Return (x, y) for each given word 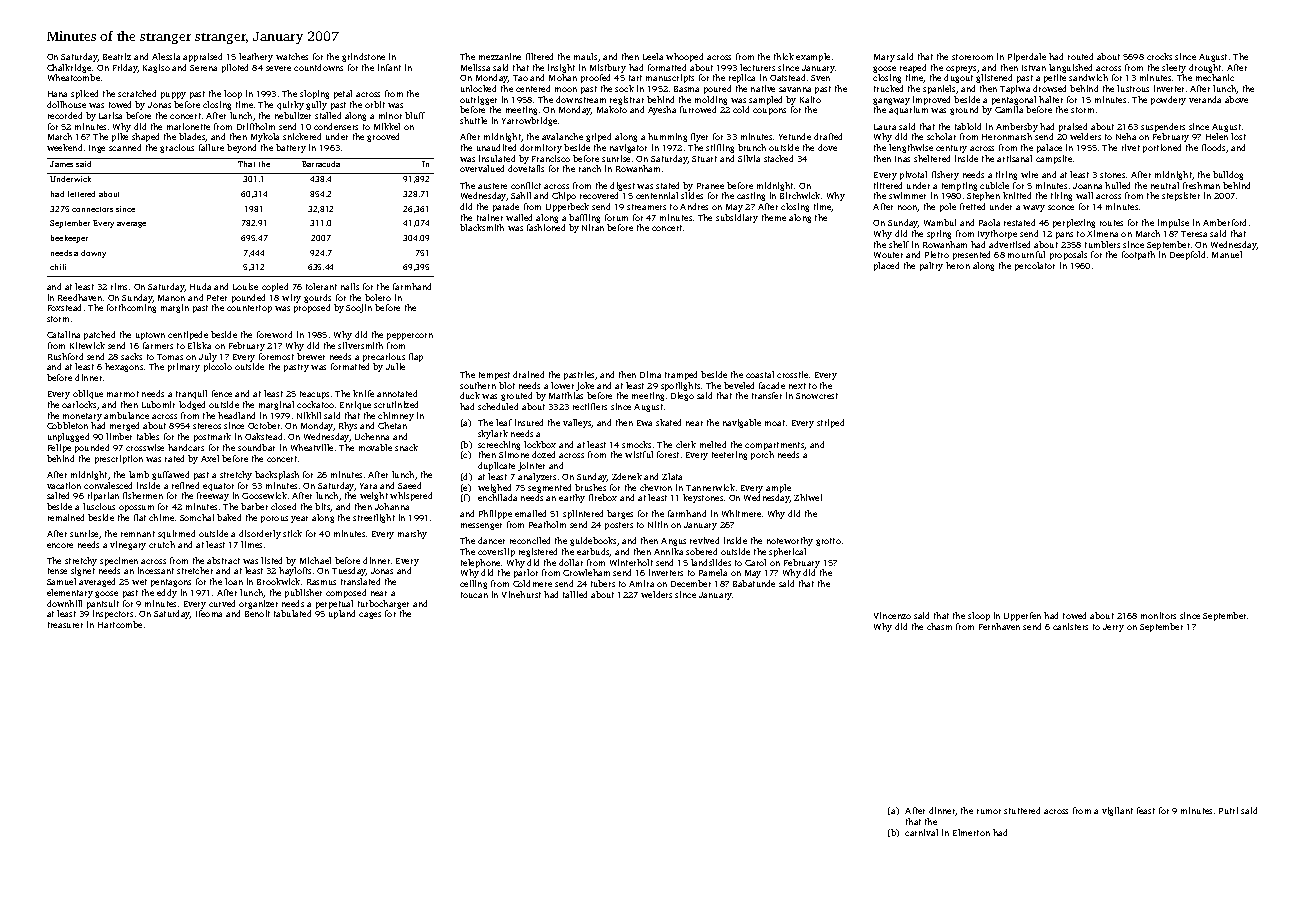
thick (784, 56)
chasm (939, 626)
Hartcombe (120, 624)
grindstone (363, 57)
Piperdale (1027, 57)
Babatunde (754, 583)
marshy (412, 534)
